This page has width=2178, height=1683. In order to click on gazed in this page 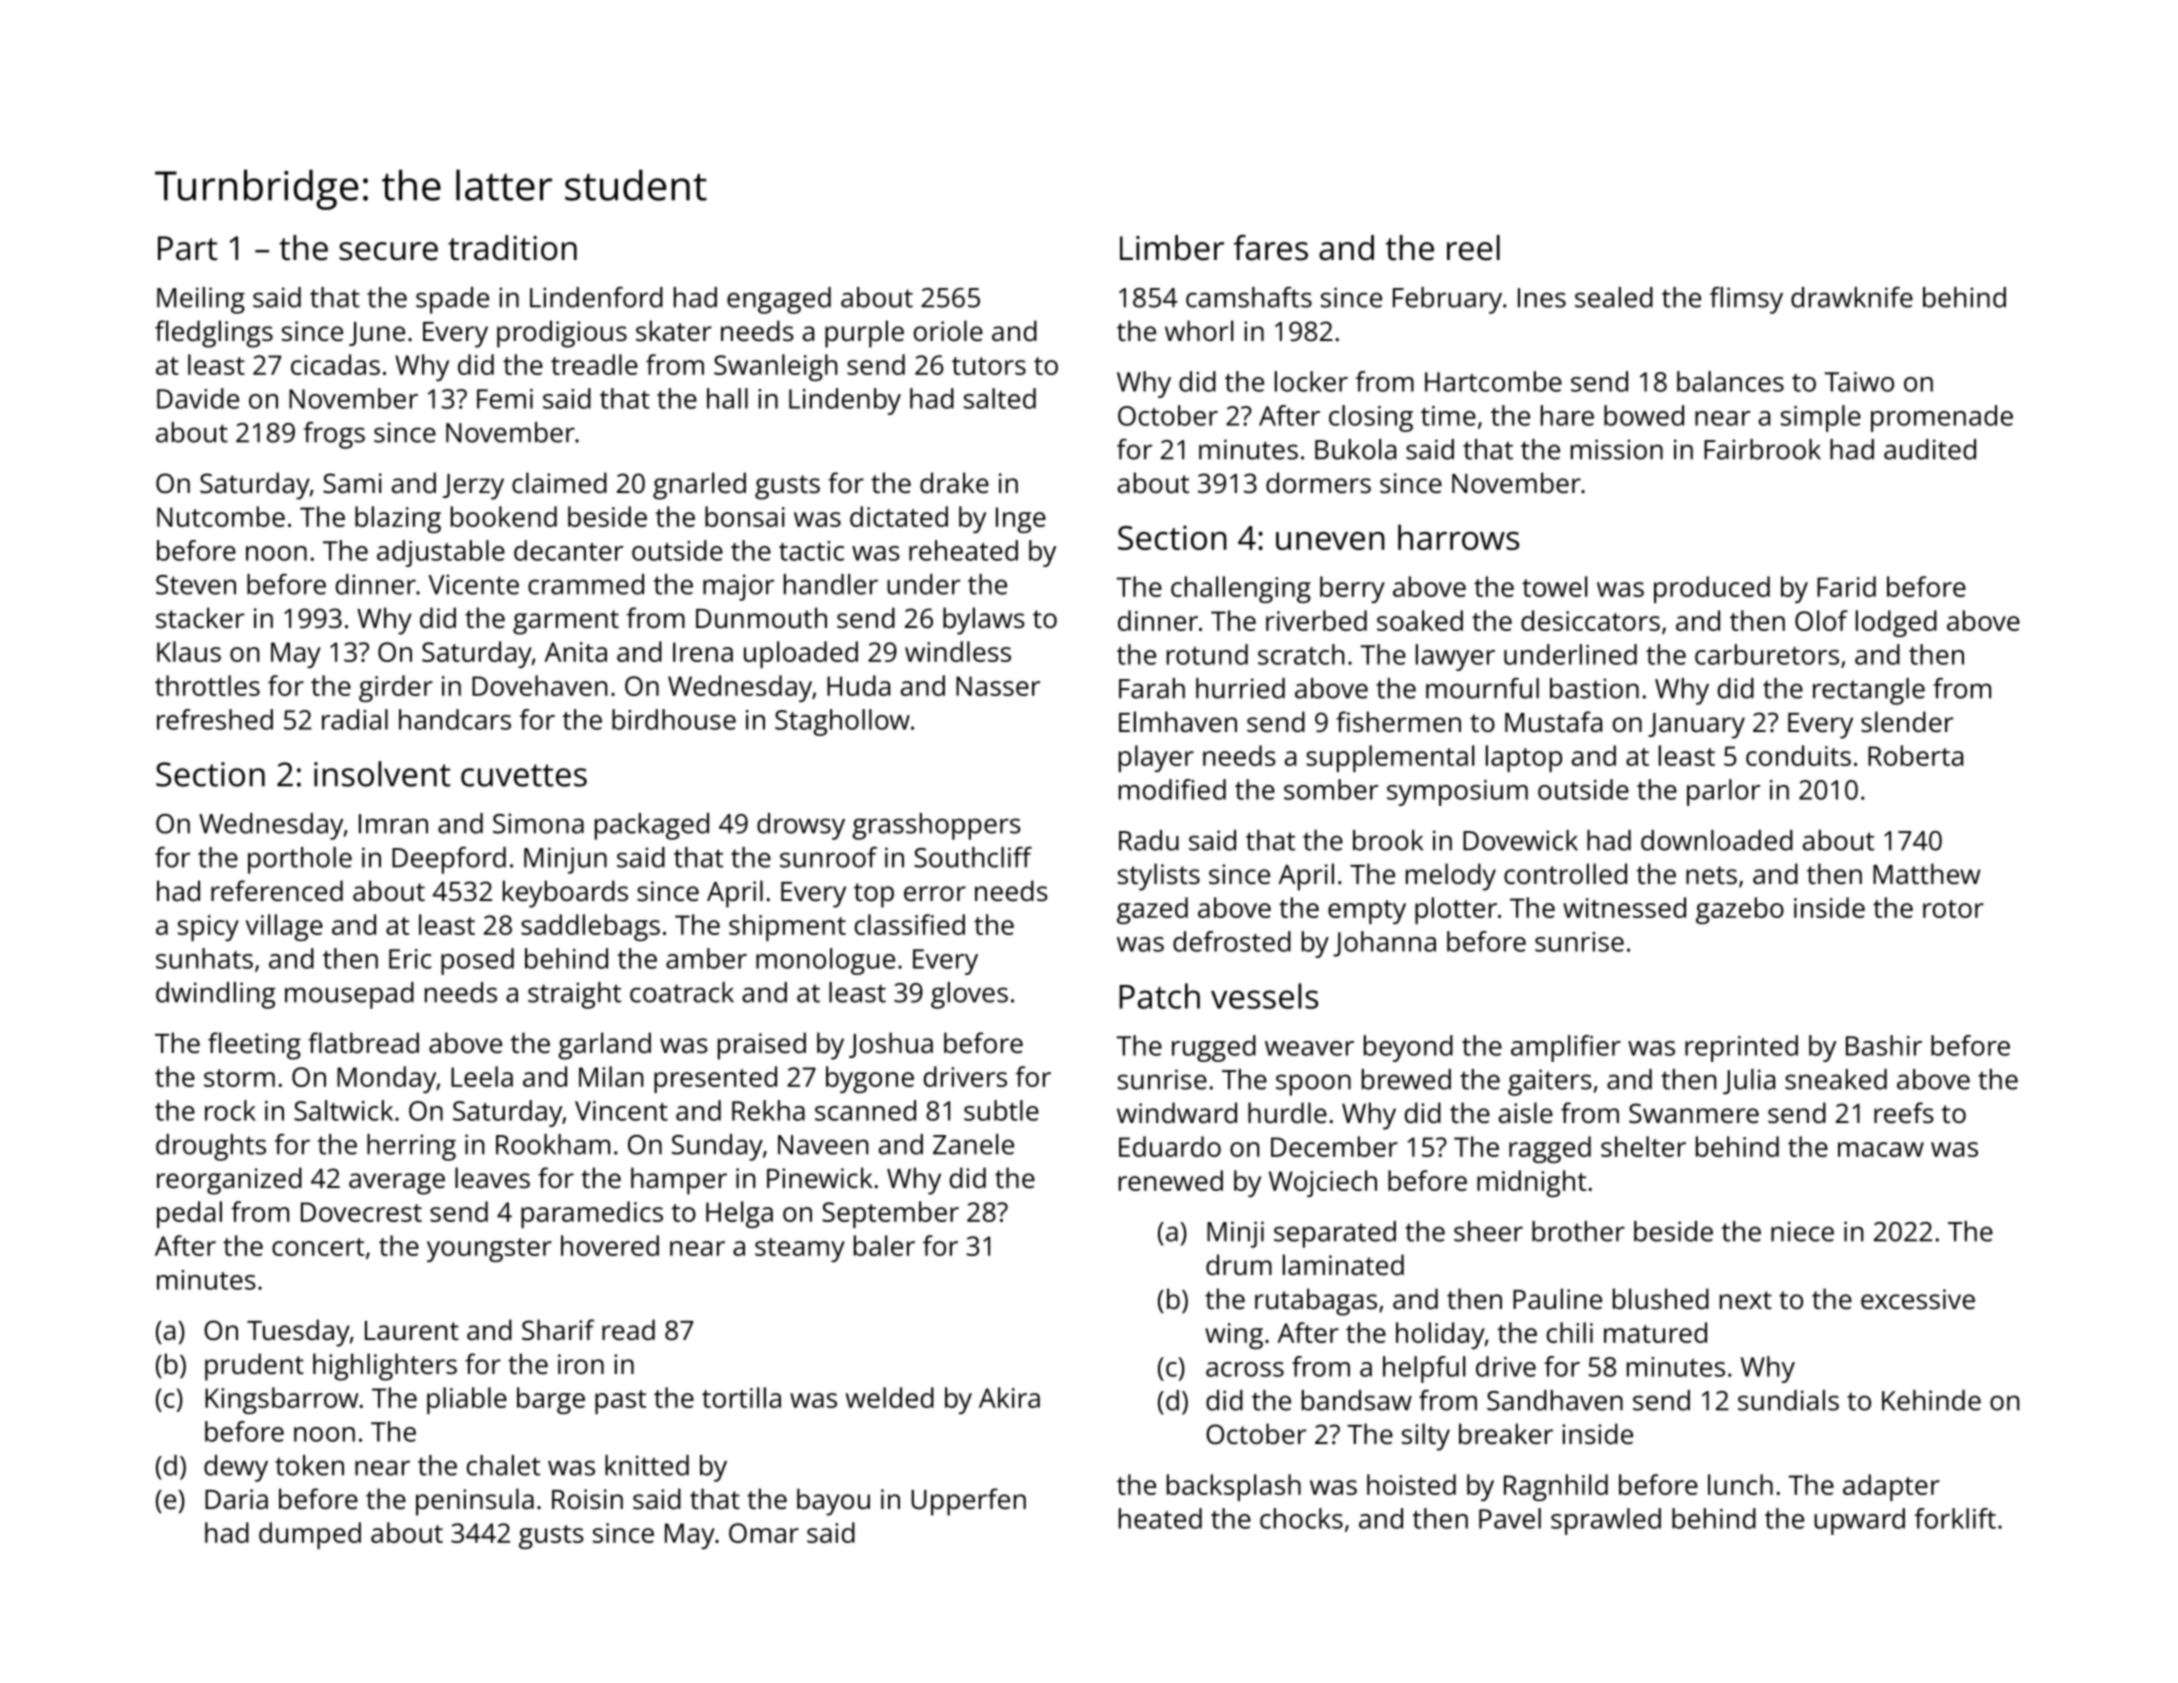, I will do `click(1152, 910)`.
